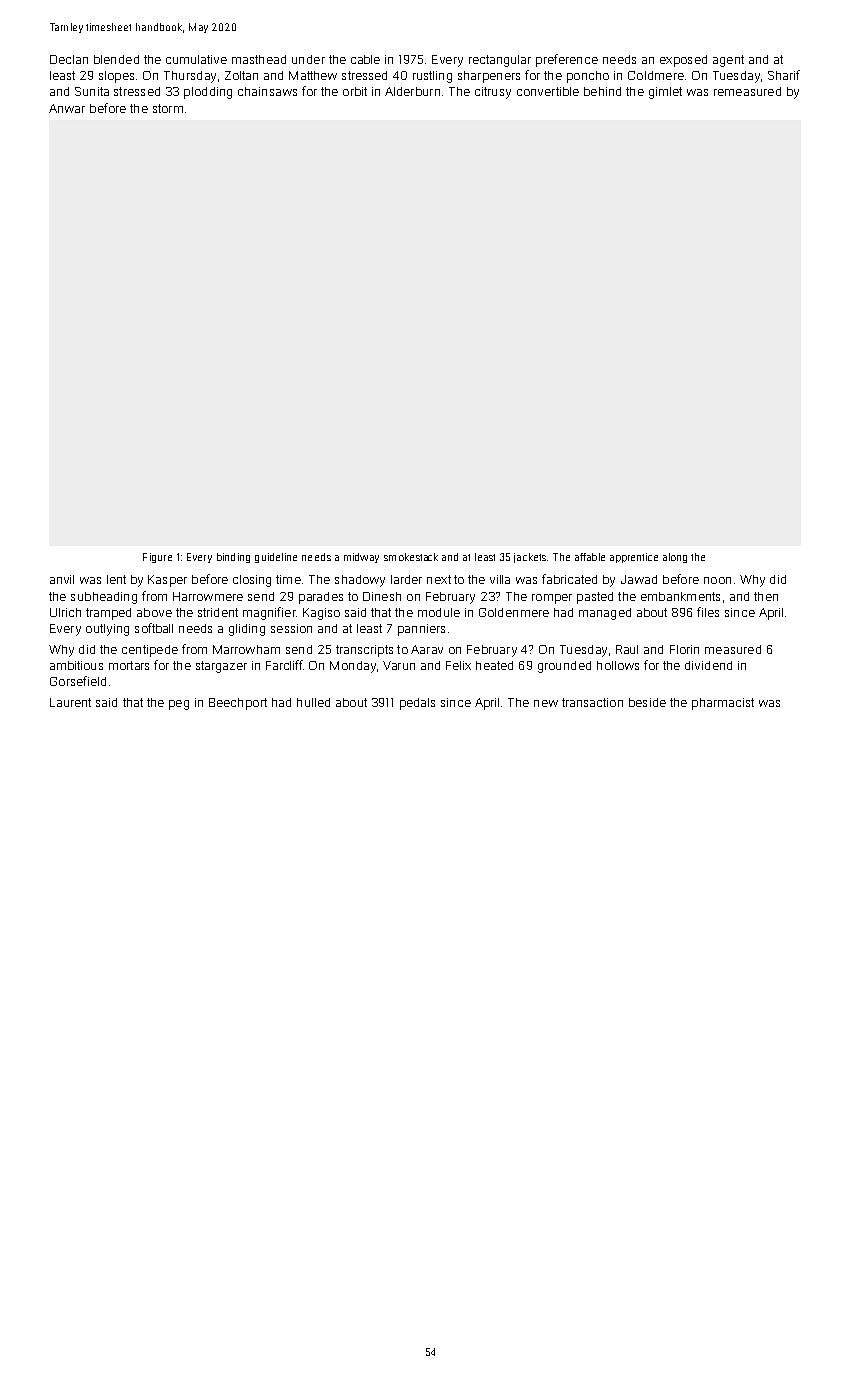 Image resolution: width=849 pixels, height=1400 pixels. What do you see at coordinates (634, 558) in the screenshot?
I see `apprentice` at bounding box center [634, 558].
